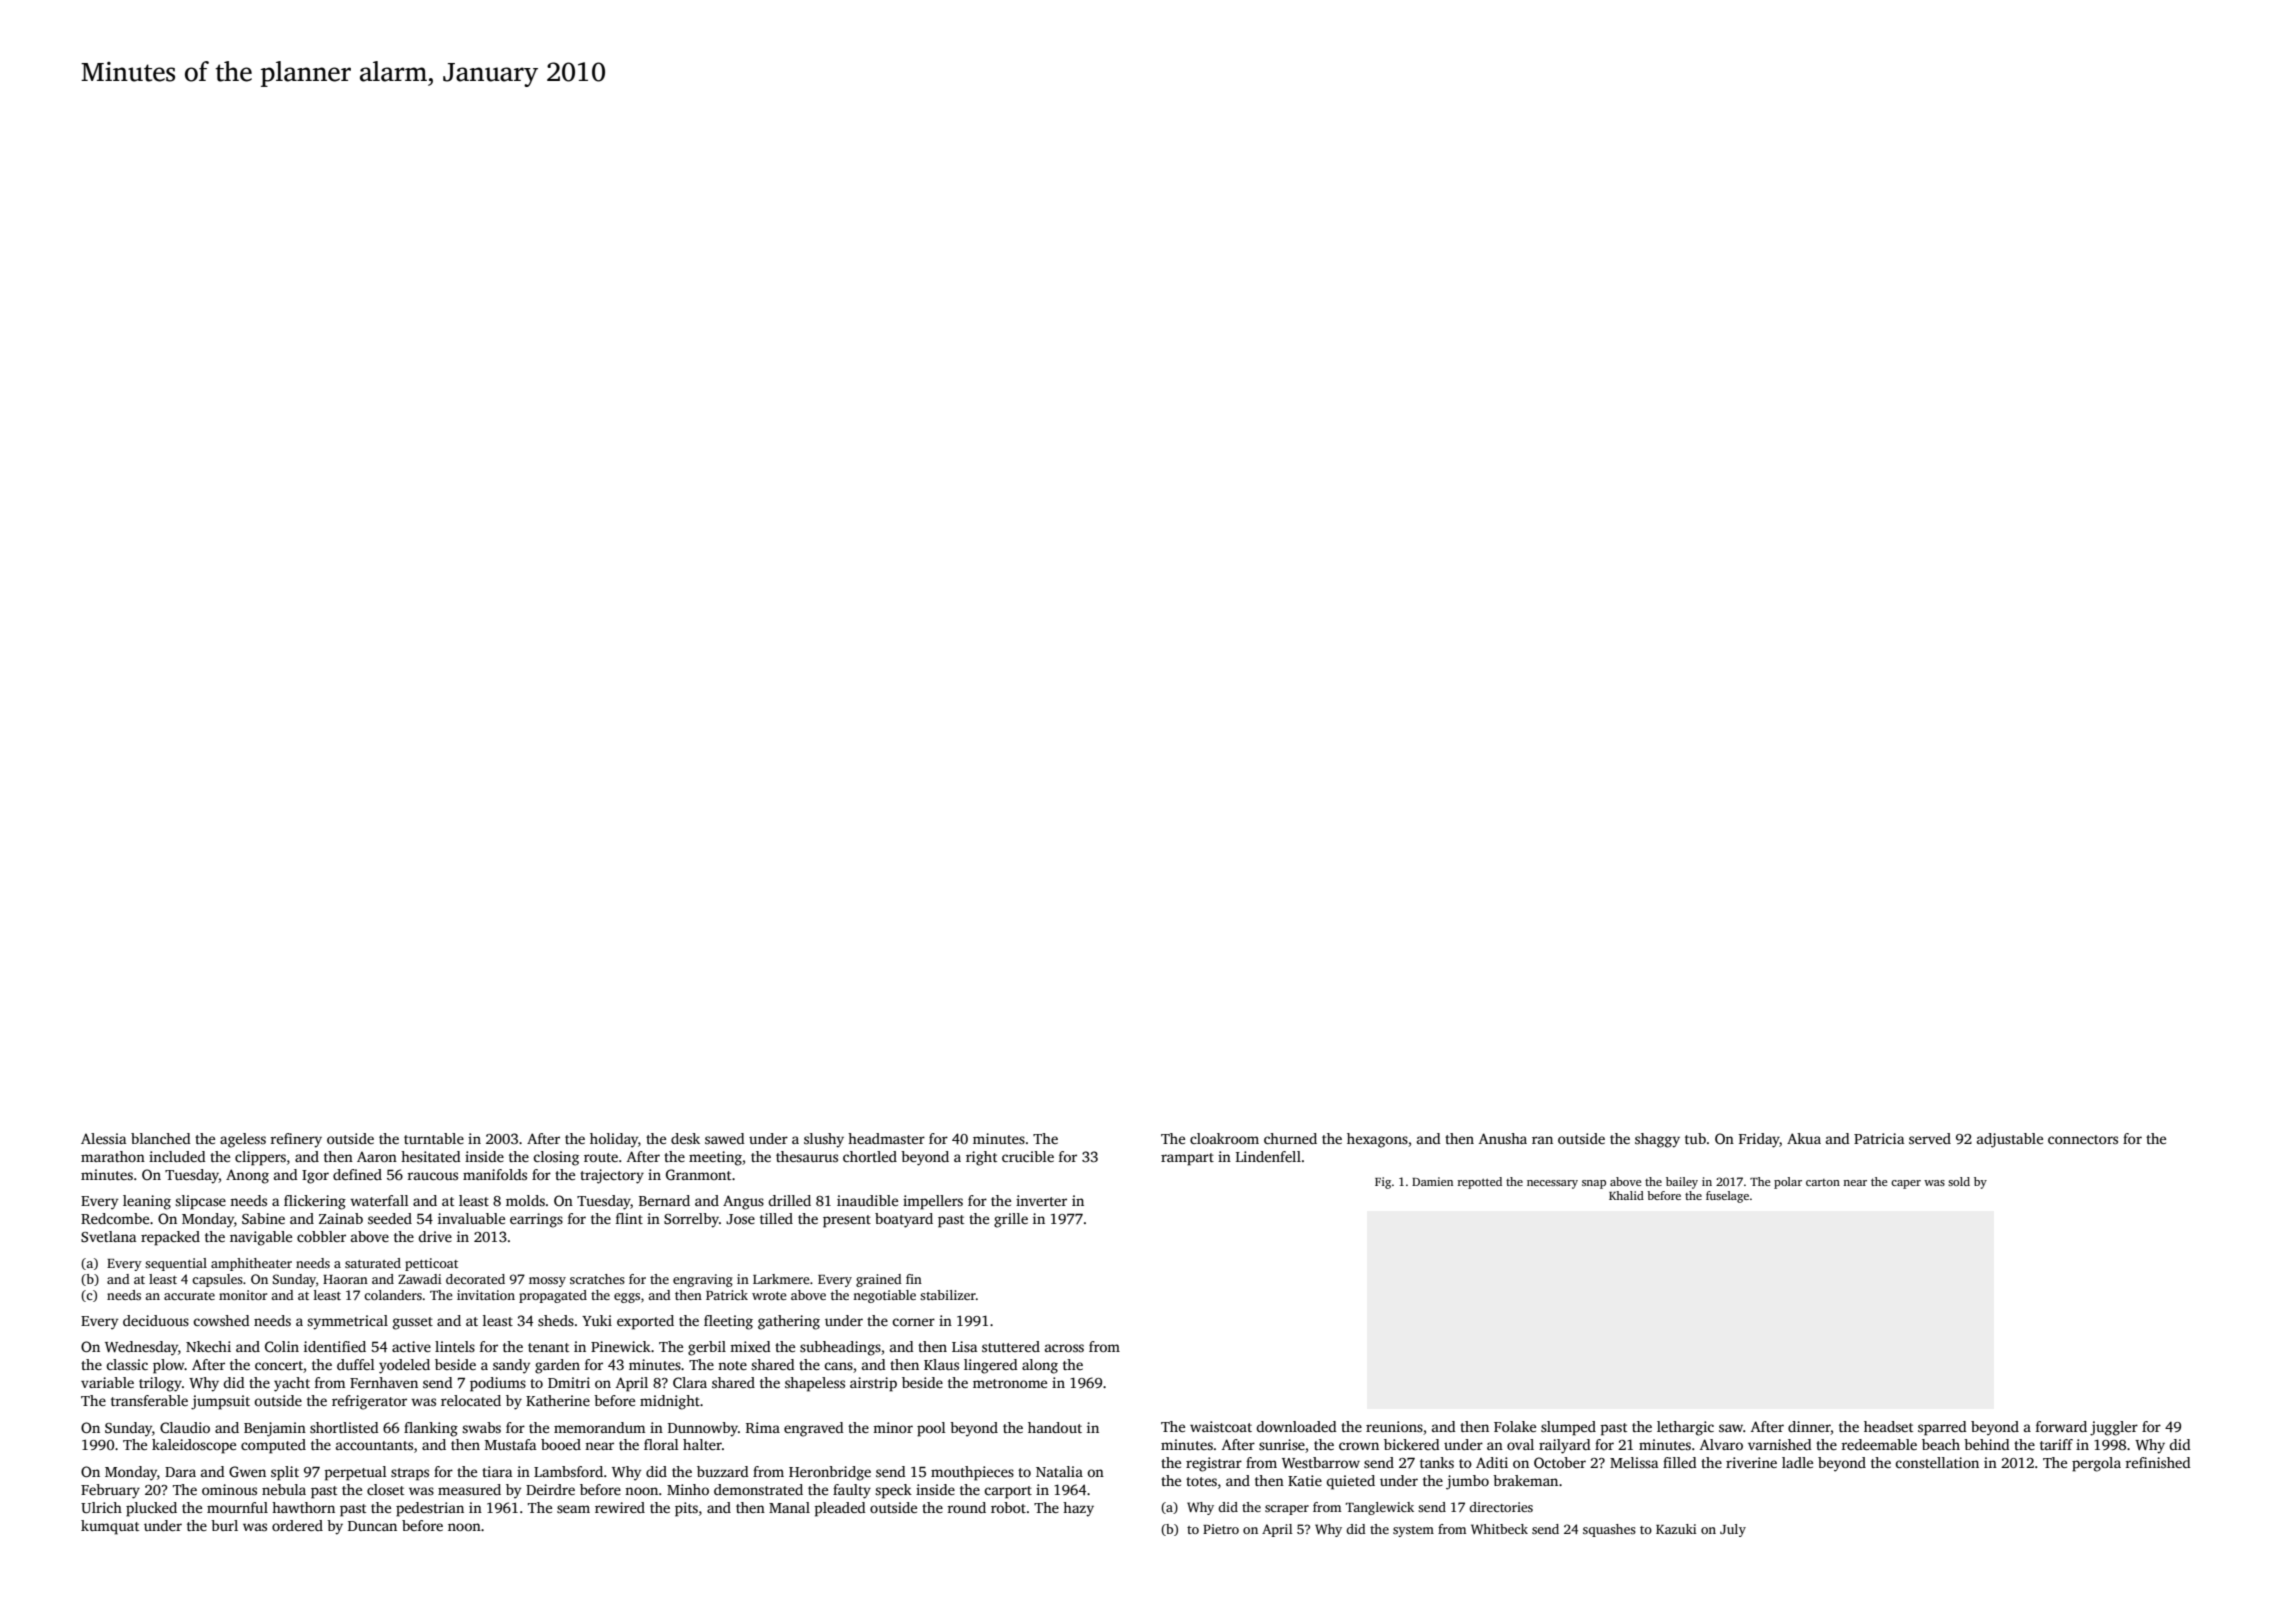  I want to click on downloaded, so click(1296, 1426).
